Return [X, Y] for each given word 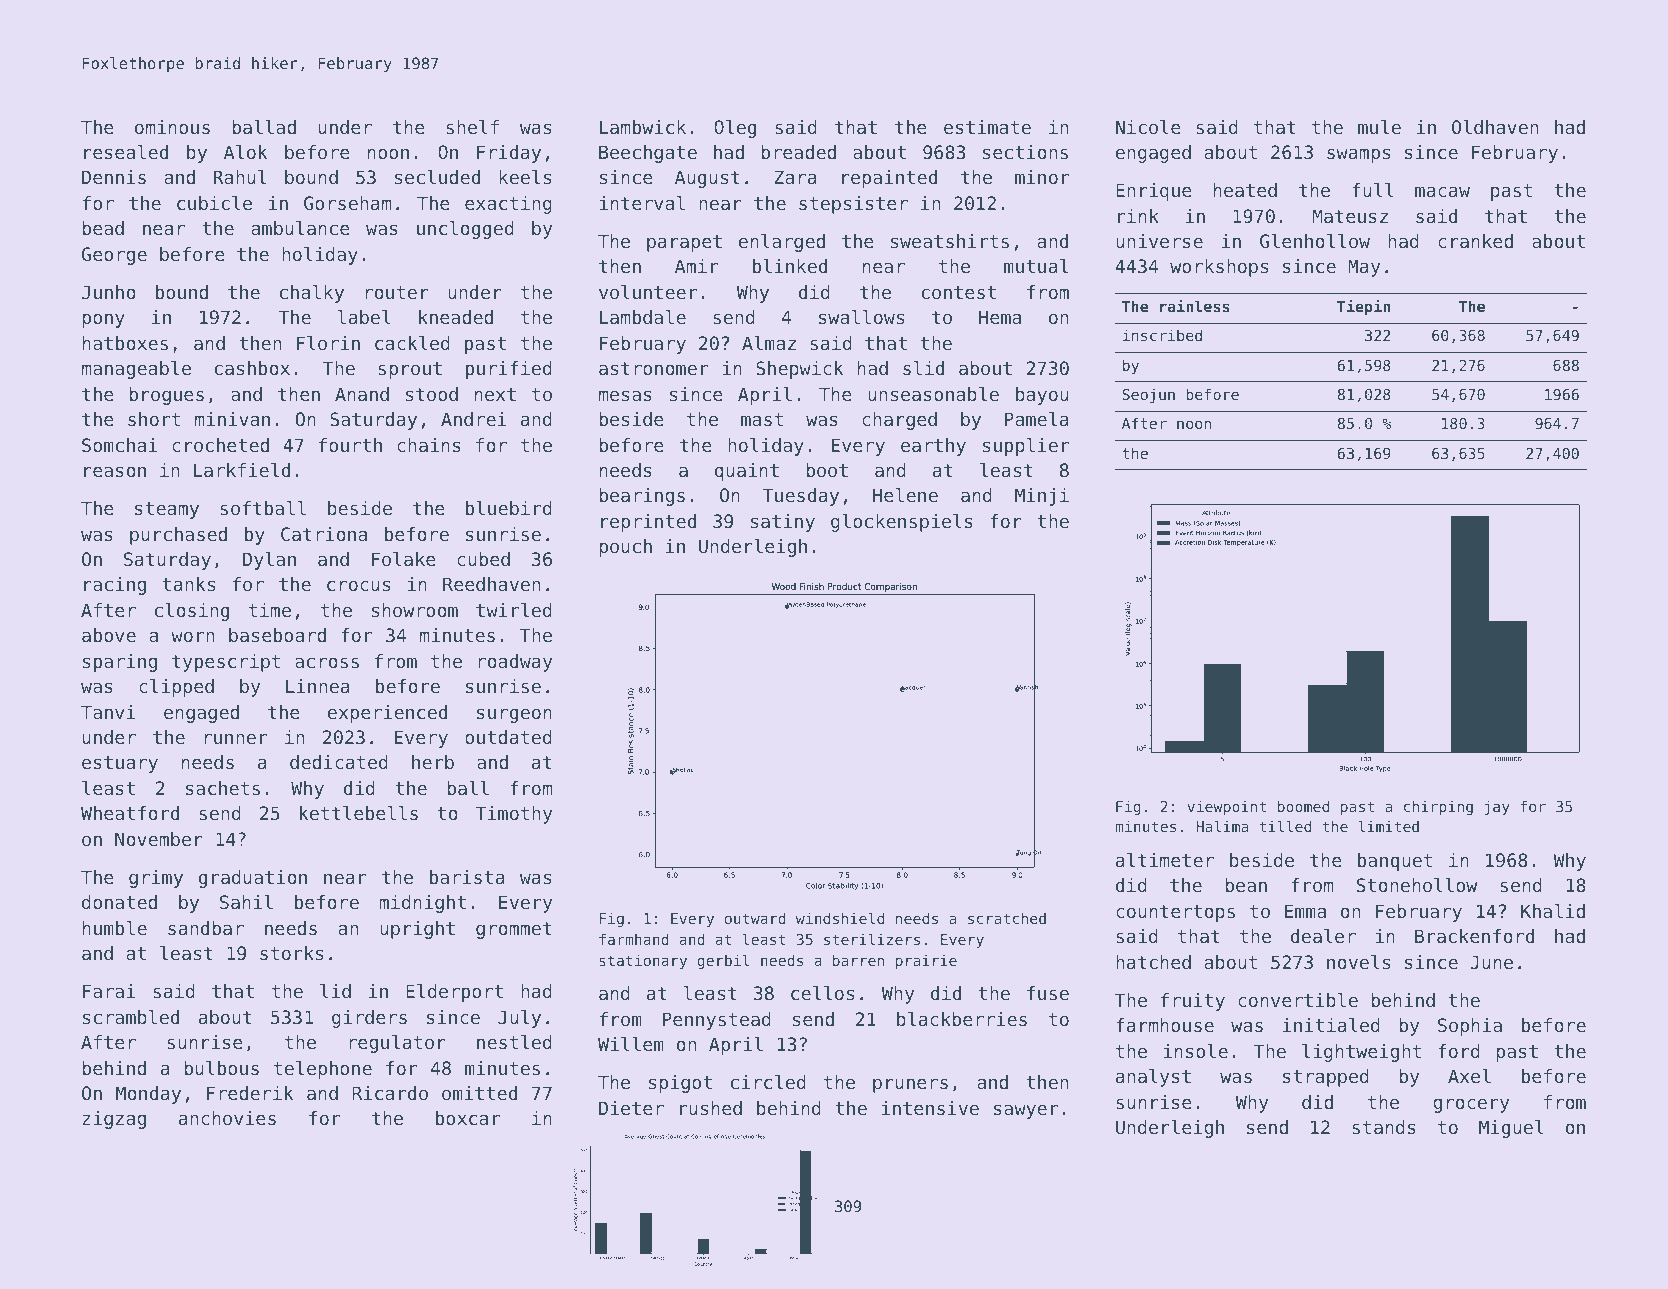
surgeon [514, 715]
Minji [1042, 497]
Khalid [1553, 911]
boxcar [468, 1118]
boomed [1303, 806]
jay [1497, 807]
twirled [514, 610]
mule [1379, 127]
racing [115, 586]
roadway [515, 663]
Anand [362, 394]
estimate [987, 127]
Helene [905, 495]
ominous [172, 127]
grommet [514, 930]
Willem [631, 1044]
